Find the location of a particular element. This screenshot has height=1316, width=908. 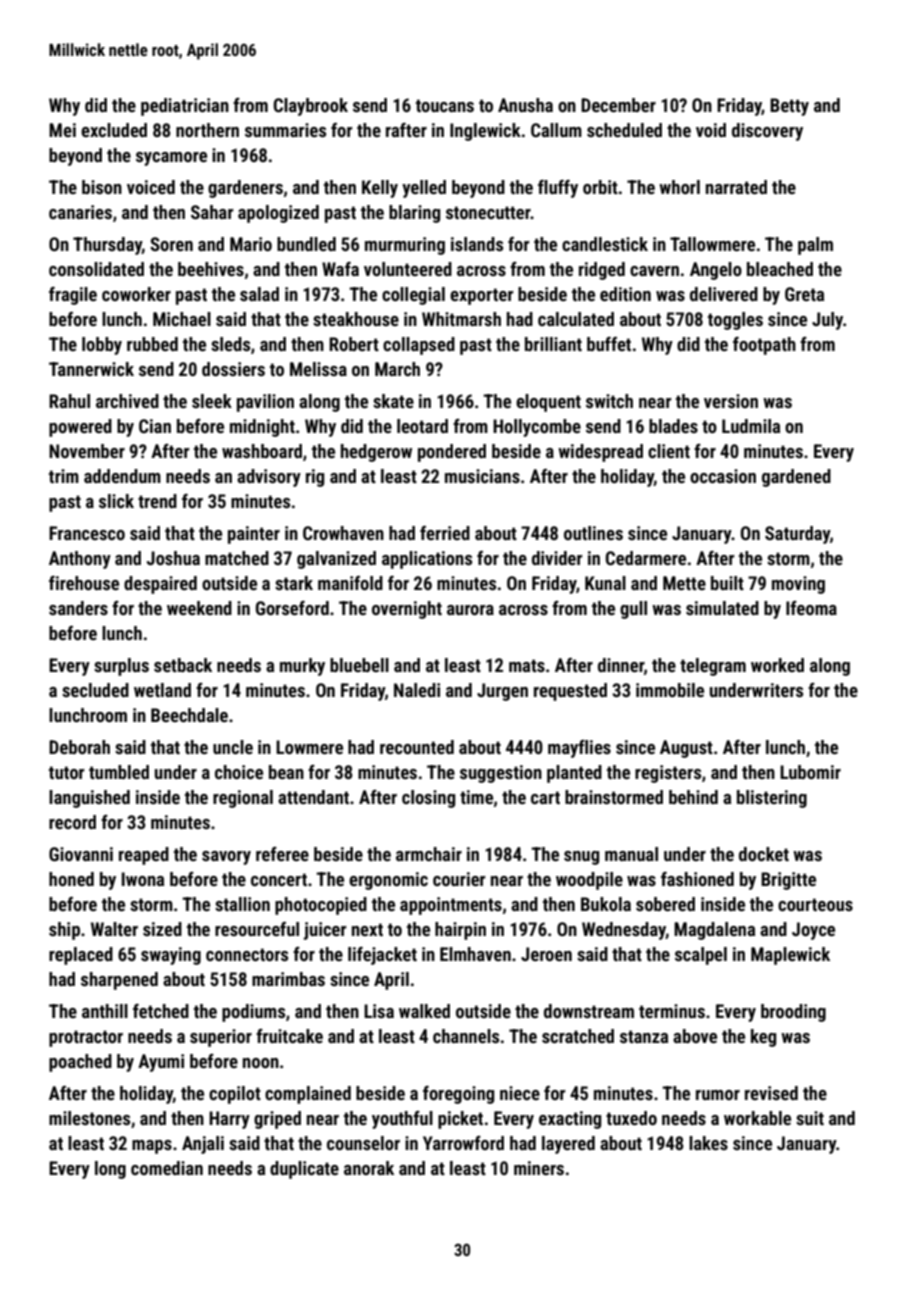

Betty is located at coordinates (789, 107).
